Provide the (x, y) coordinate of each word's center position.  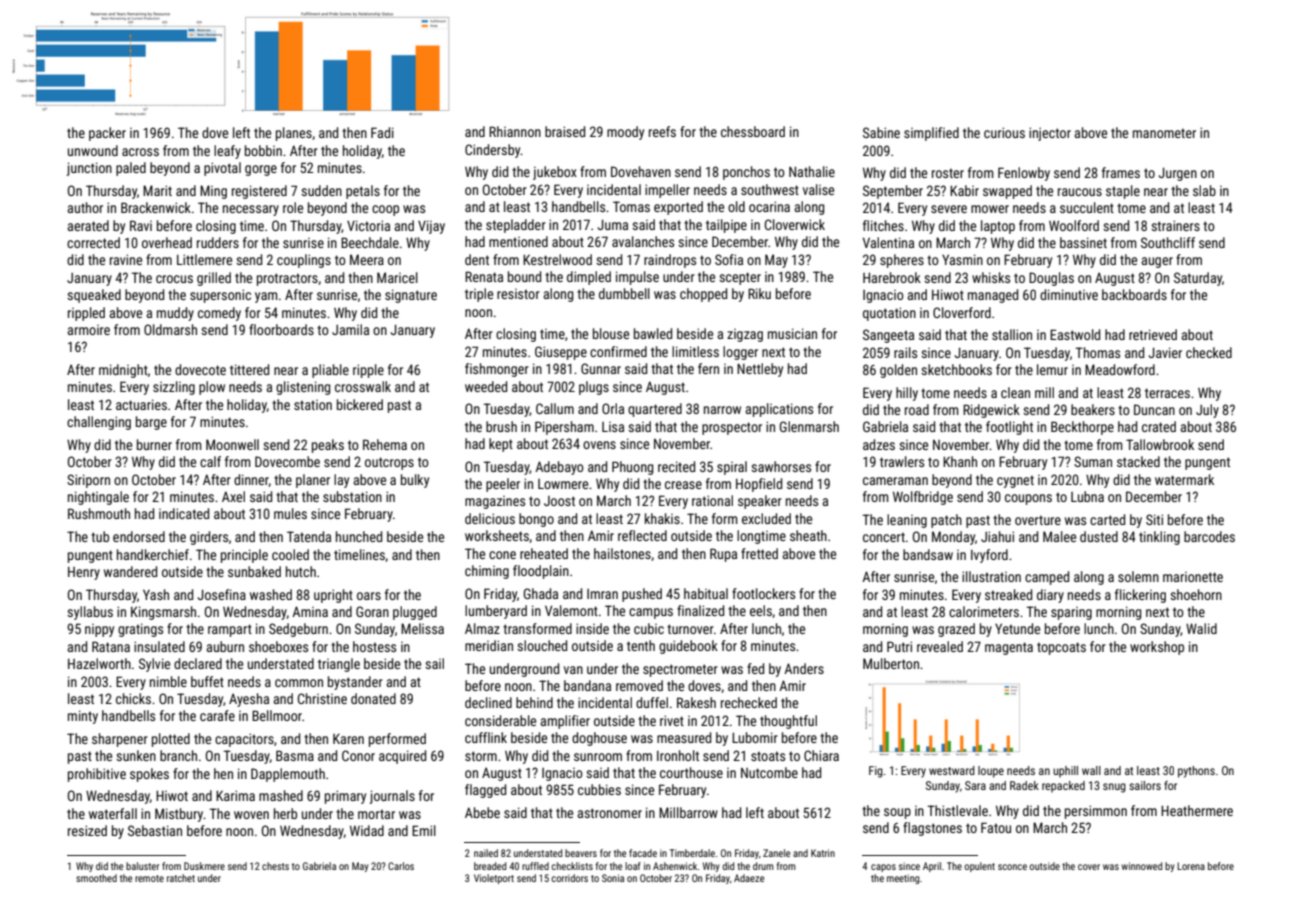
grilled (214, 279)
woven (251, 815)
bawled (653, 333)
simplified (931, 134)
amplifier (565, 722)
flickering (1140, 596)
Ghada (541, 593)
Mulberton (891, 663)
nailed (486, 853)
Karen (348, 739)
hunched (359, 536)
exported (678, 208)
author (85, 207)
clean (1015, 392)
